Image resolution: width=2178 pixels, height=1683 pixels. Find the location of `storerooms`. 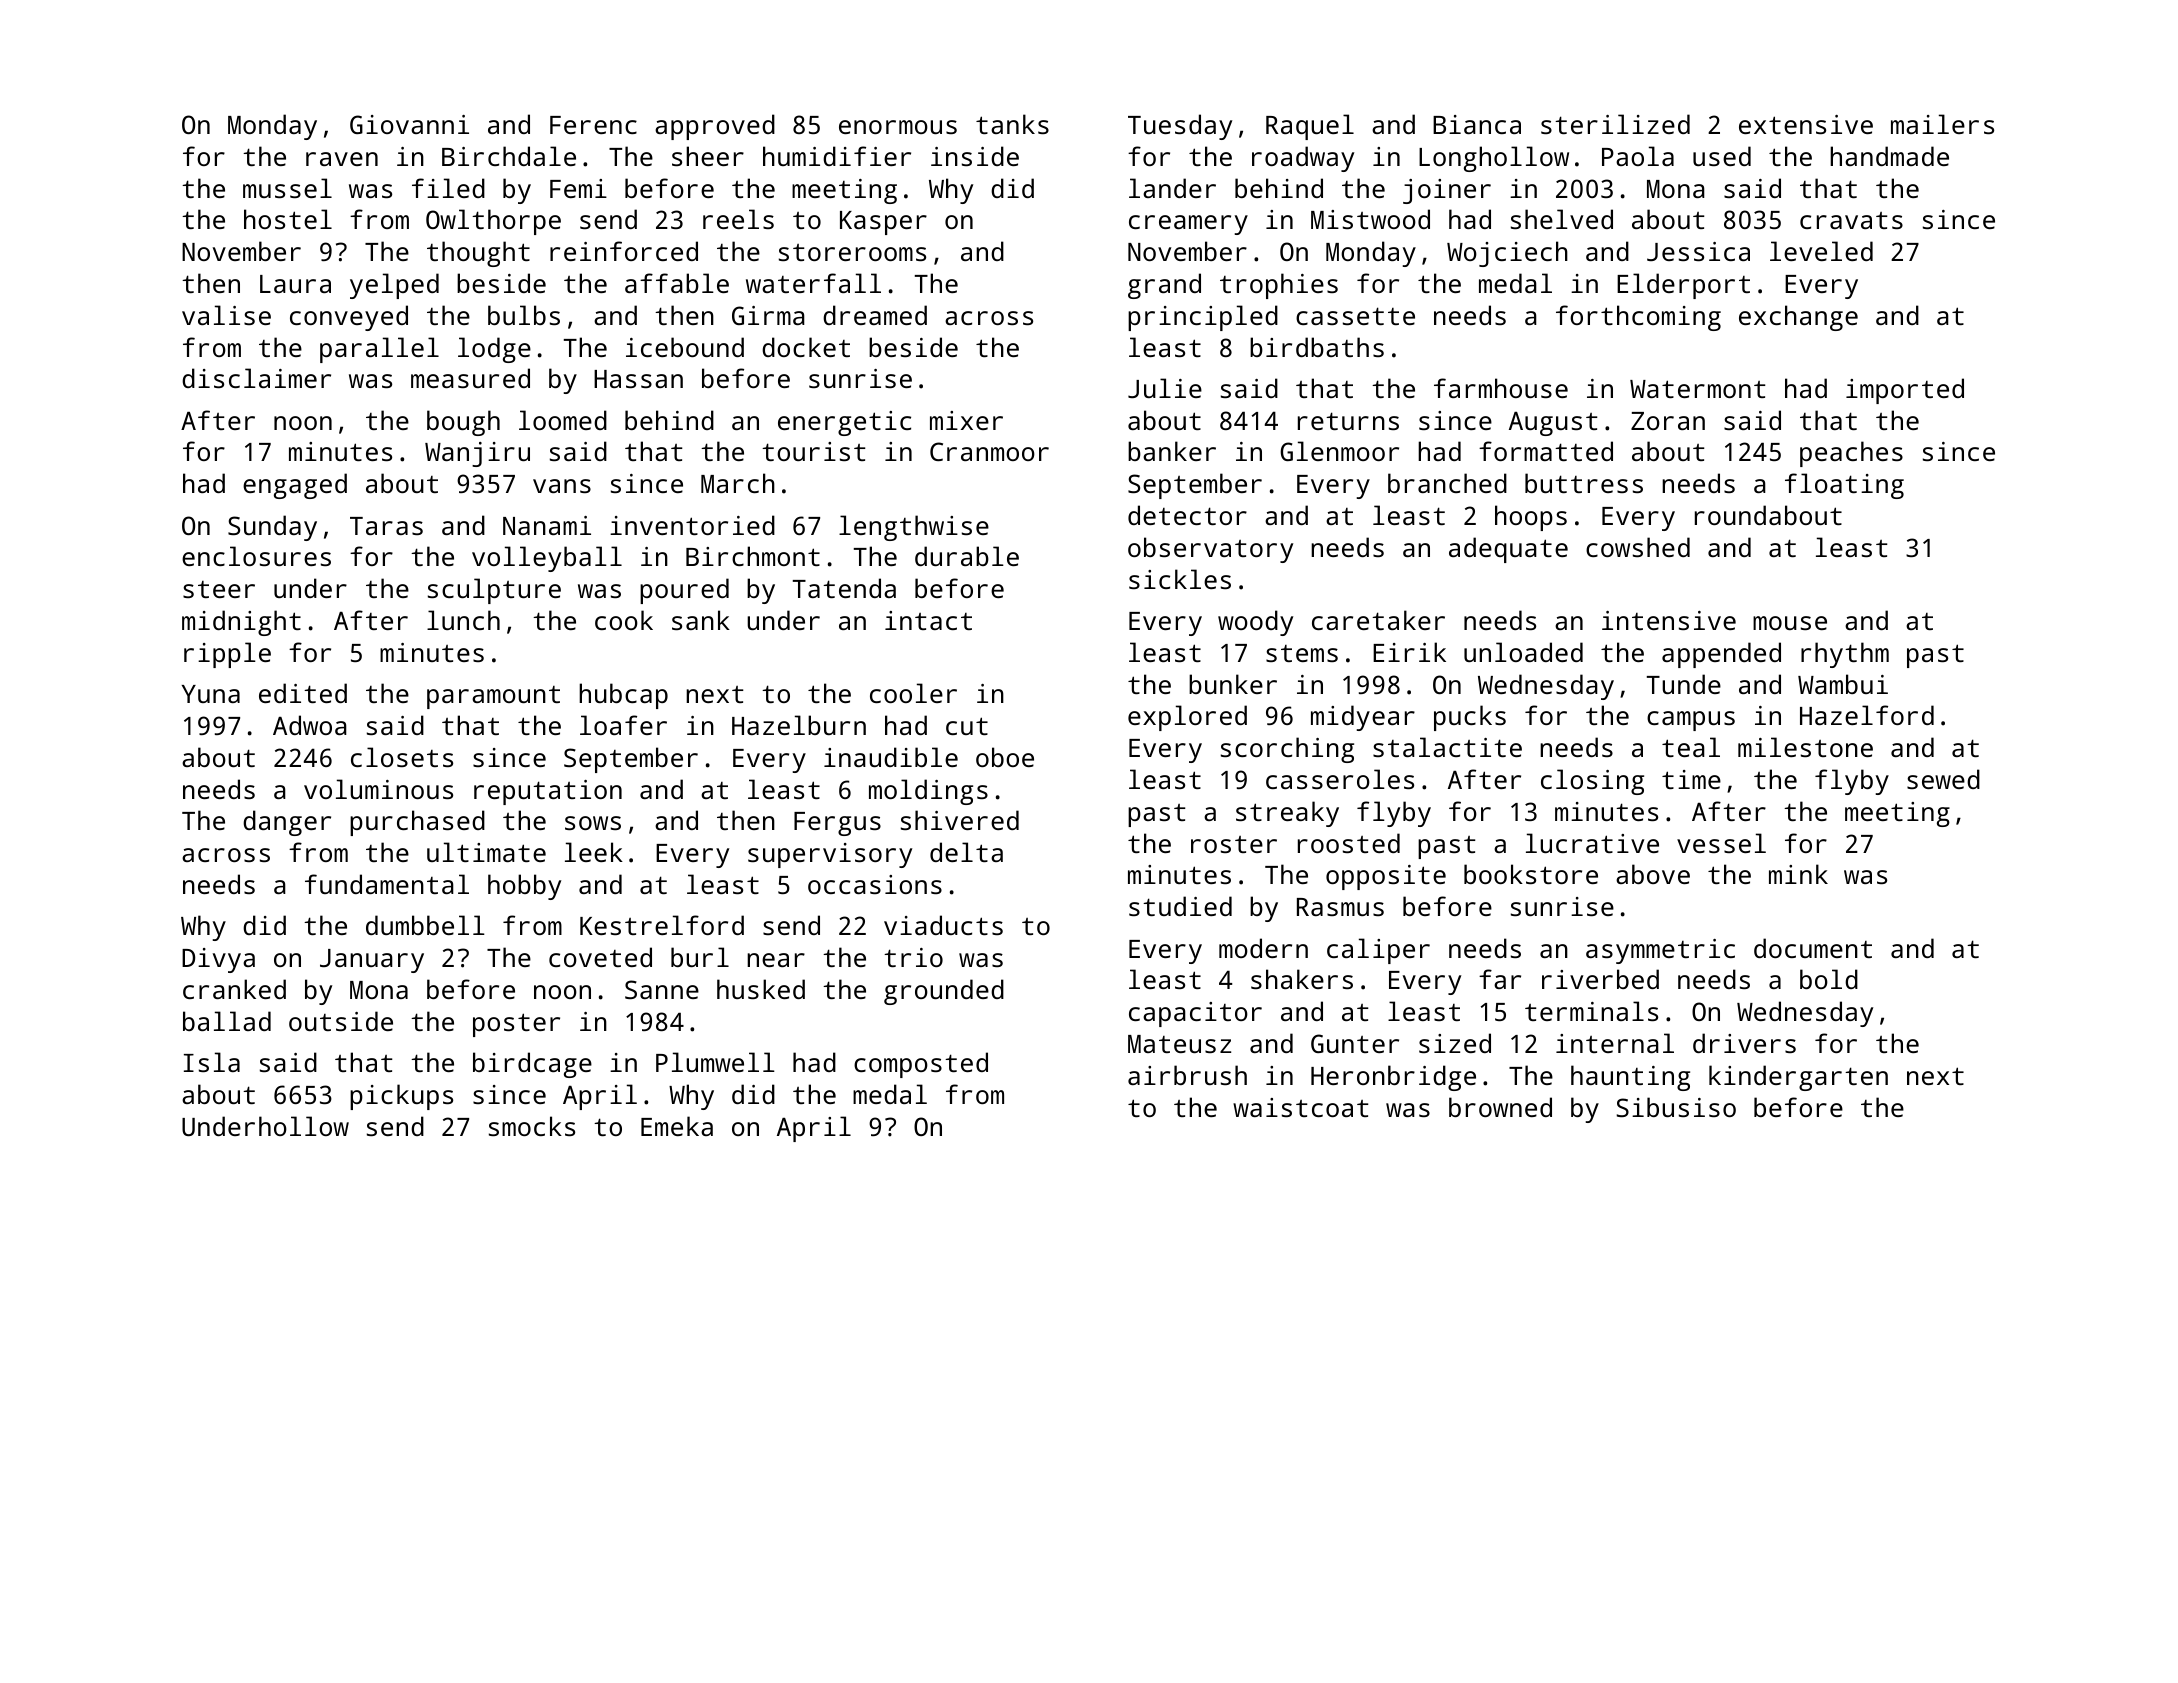

storerooms is located at coordinates (852, 252).
